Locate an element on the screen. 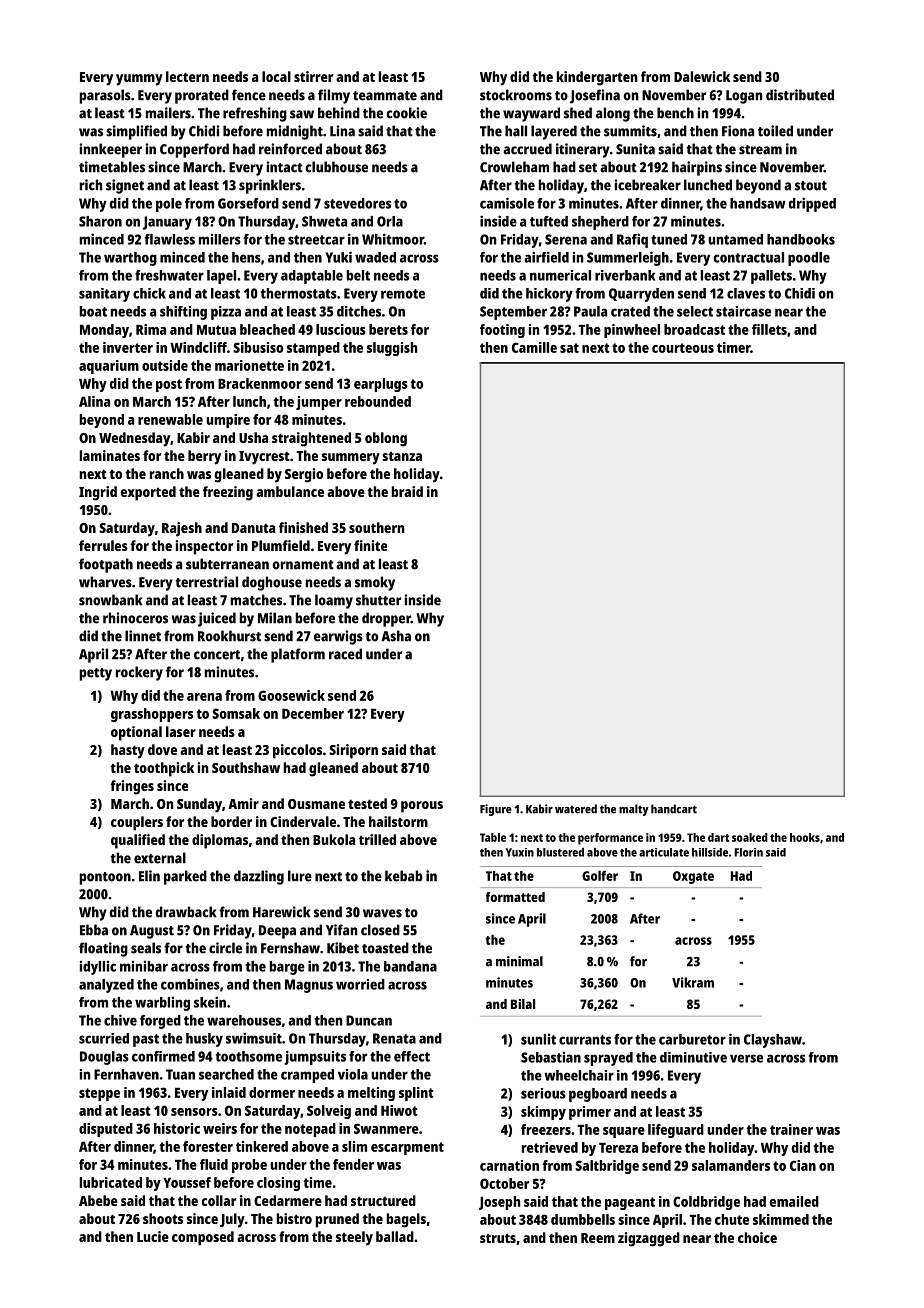 The width and height of the screenshot is (924, 1308). choice is located at coordinates (757, 1237).
